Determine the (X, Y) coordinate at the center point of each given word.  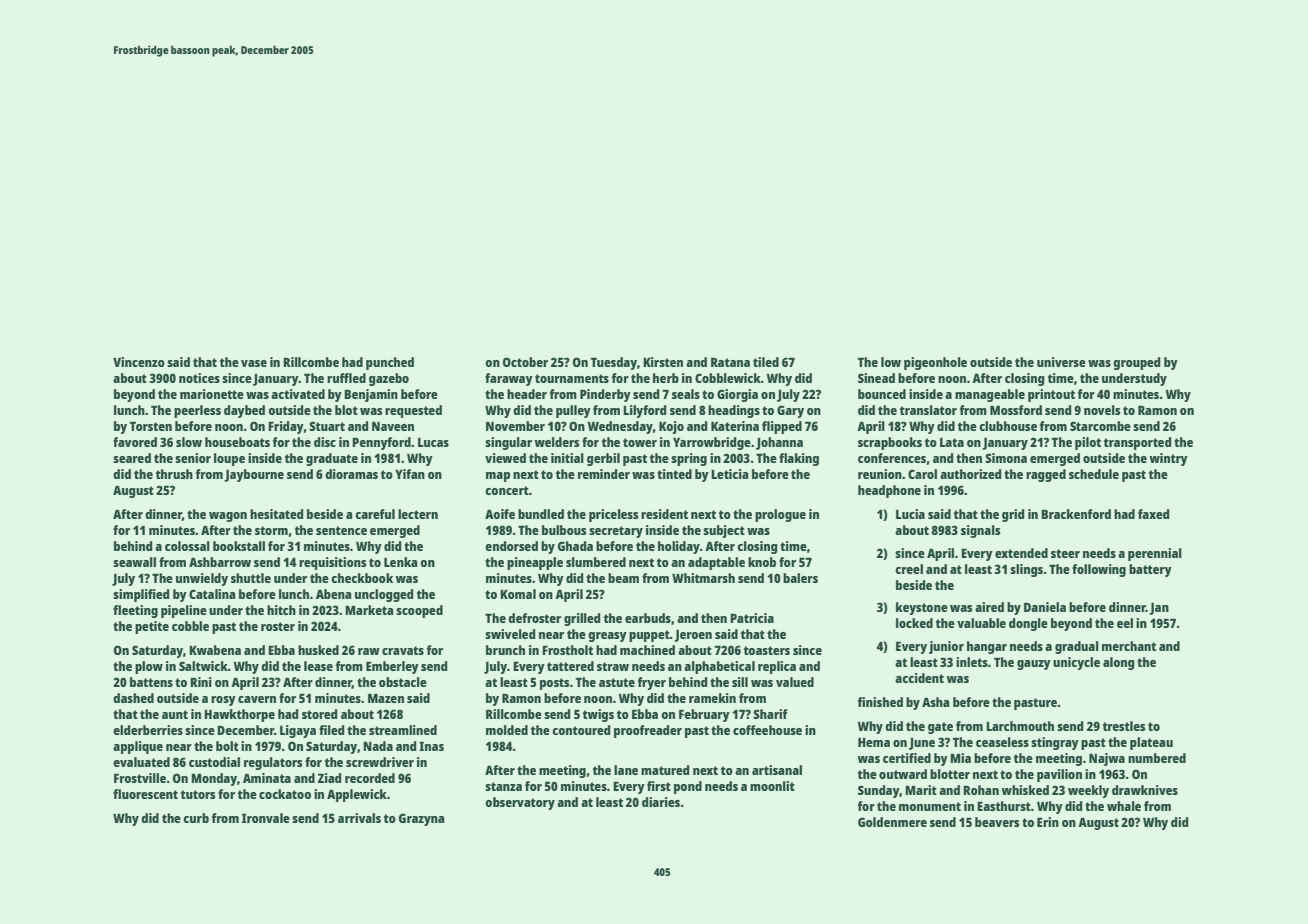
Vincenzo (139, 362)
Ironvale (266, 818)
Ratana (730, 362)
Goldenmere (892, 822)
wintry (1169, 459)
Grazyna (421, 819)
